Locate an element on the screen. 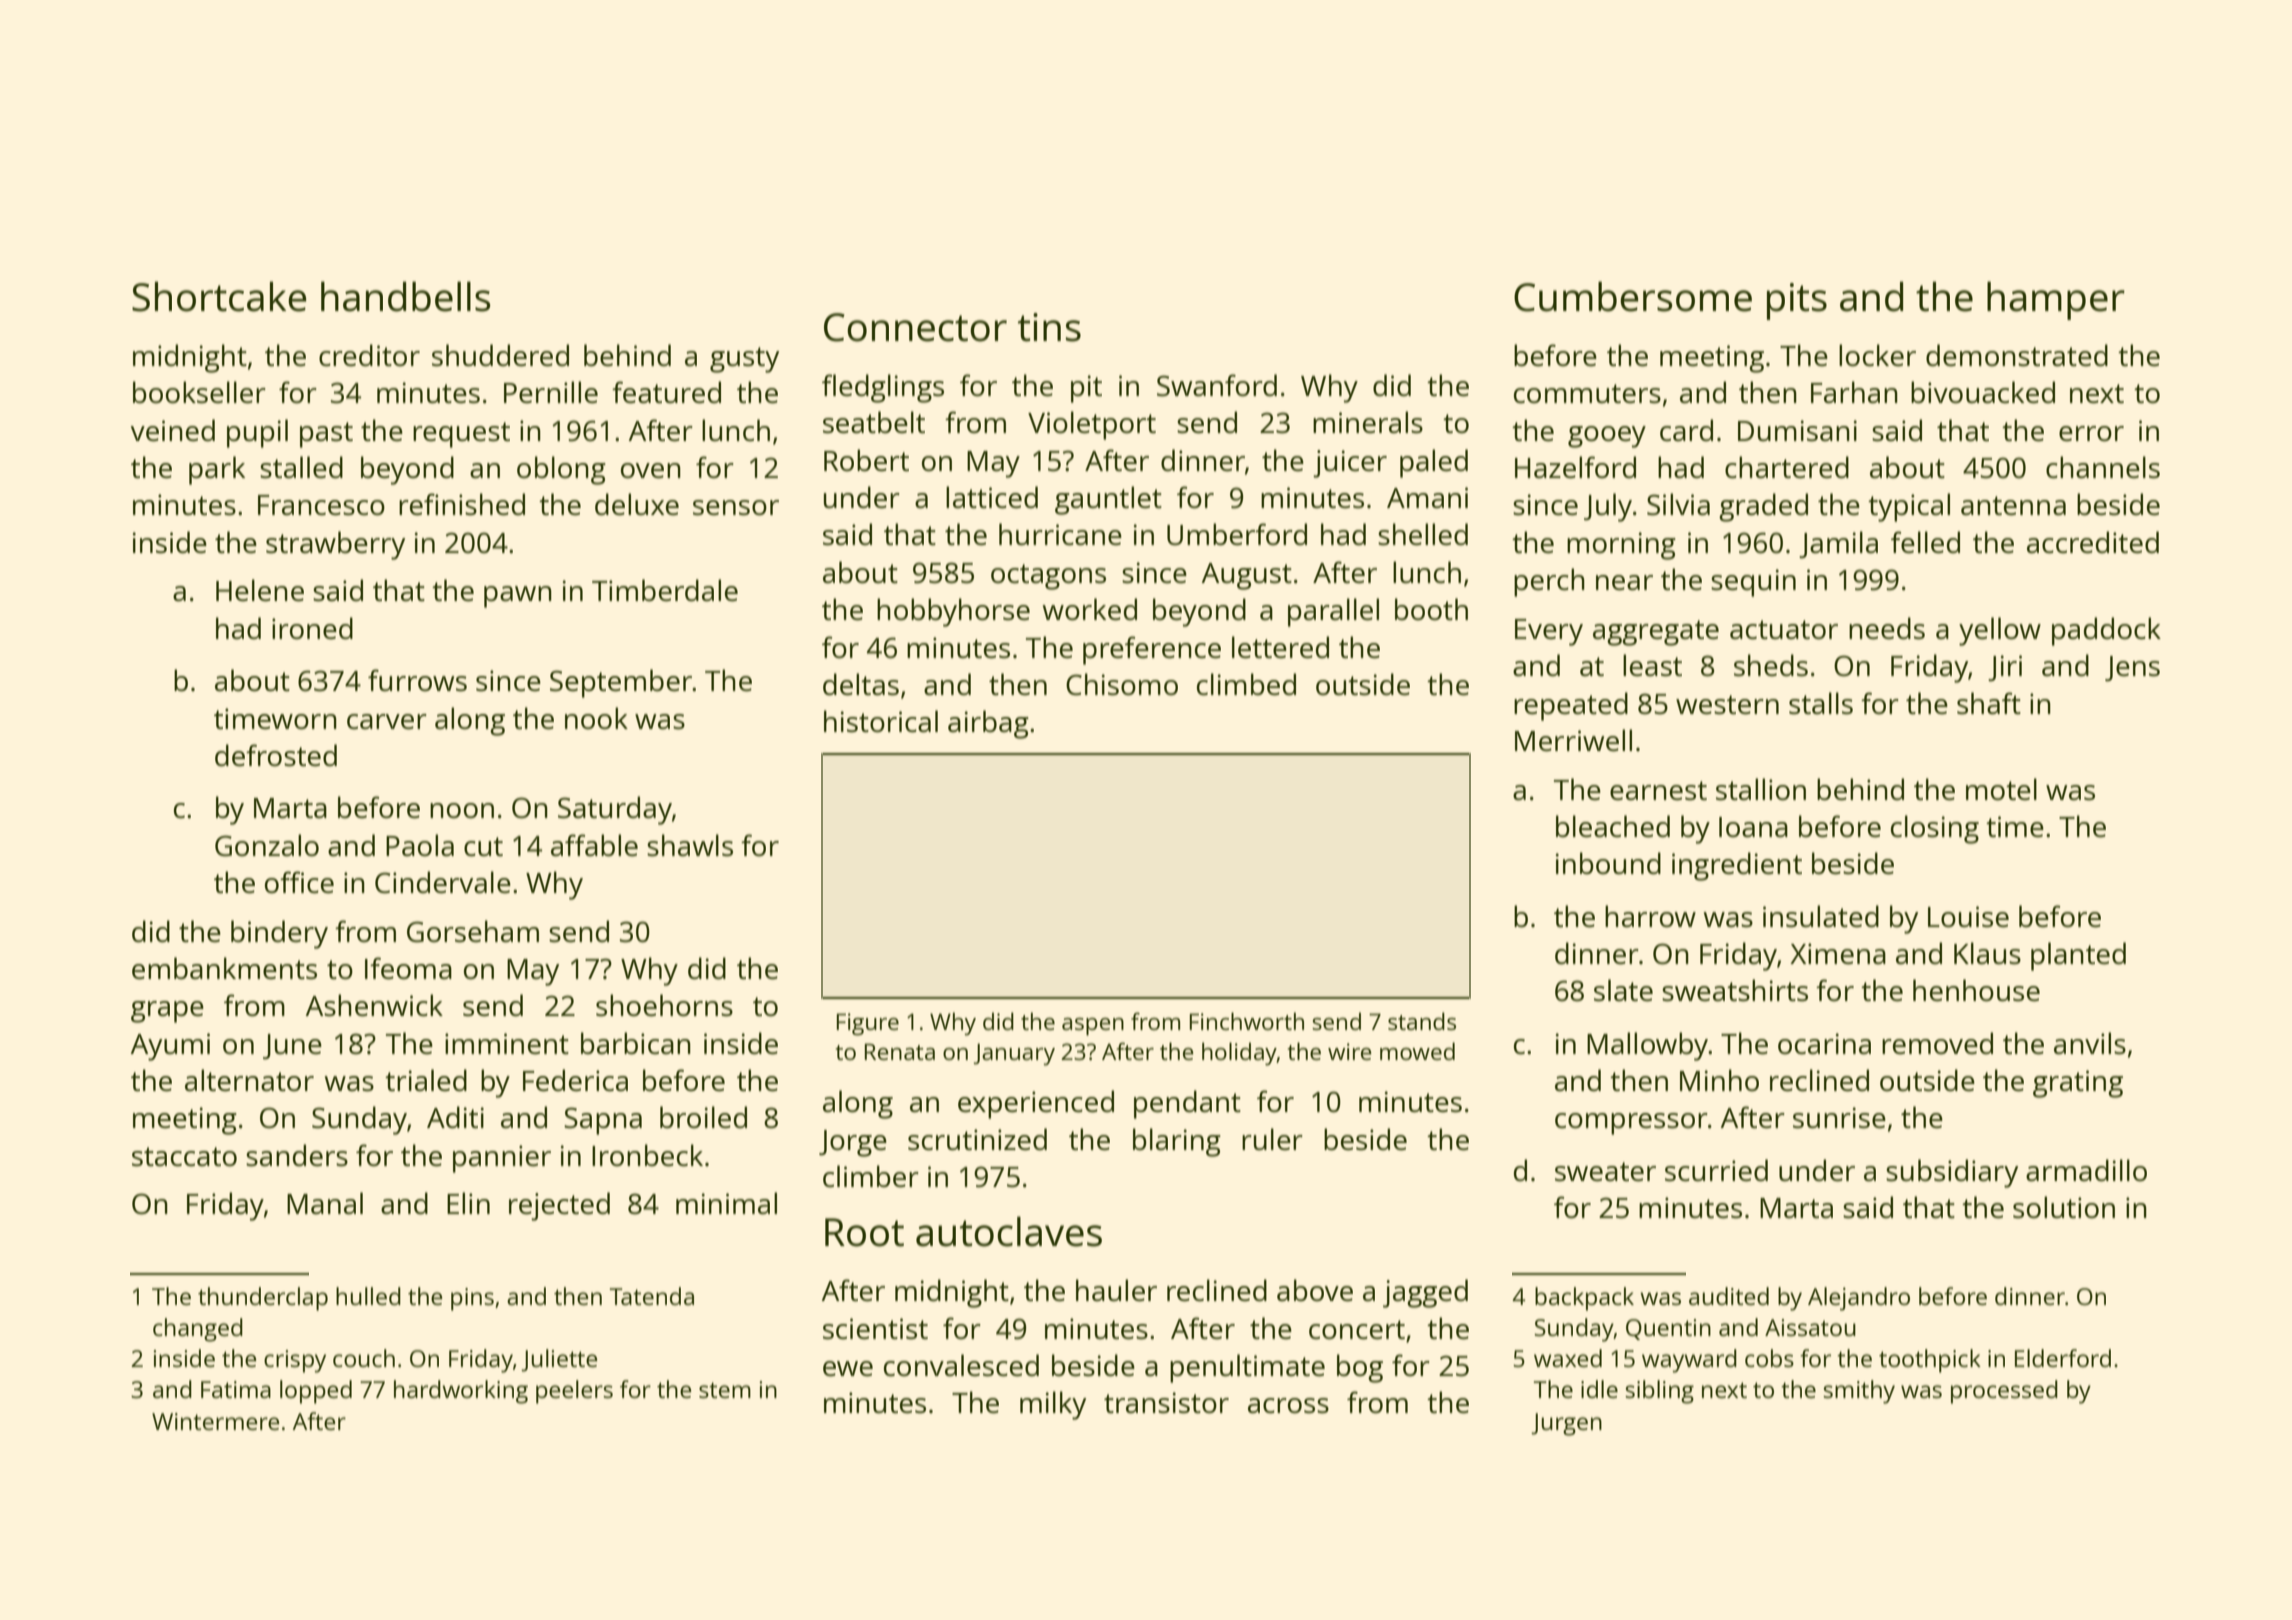 The width and height of the screenshot is (2292, 1620). peelers is located at coordinates (574, 1392).
